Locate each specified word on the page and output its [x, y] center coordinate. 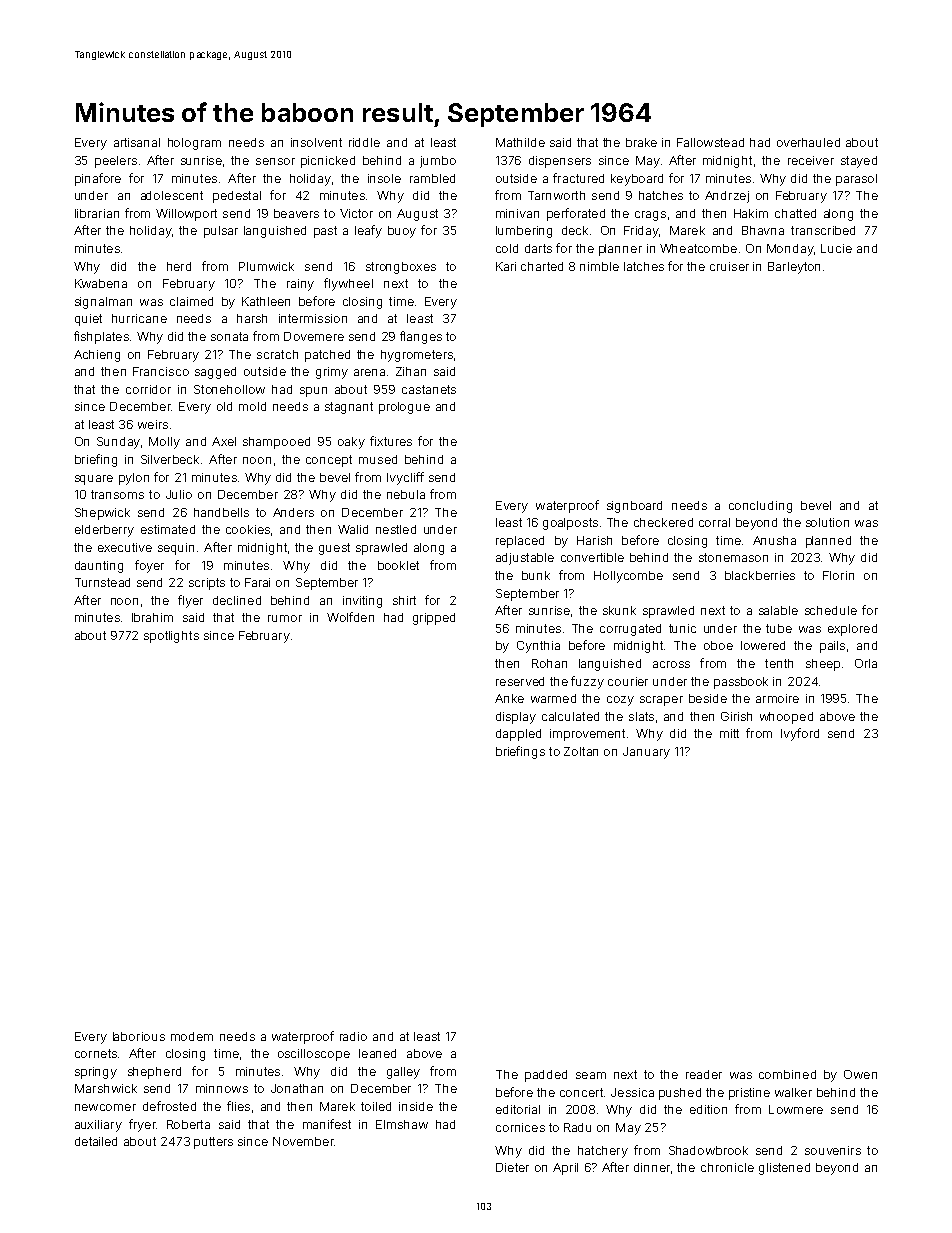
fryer [142, 1125]
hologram [194, 144]
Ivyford [800, 734]
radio [353, 1036]
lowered [763, 645]
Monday [790, 250]
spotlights [171, 637]
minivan [517, 213]
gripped [434, 619]
